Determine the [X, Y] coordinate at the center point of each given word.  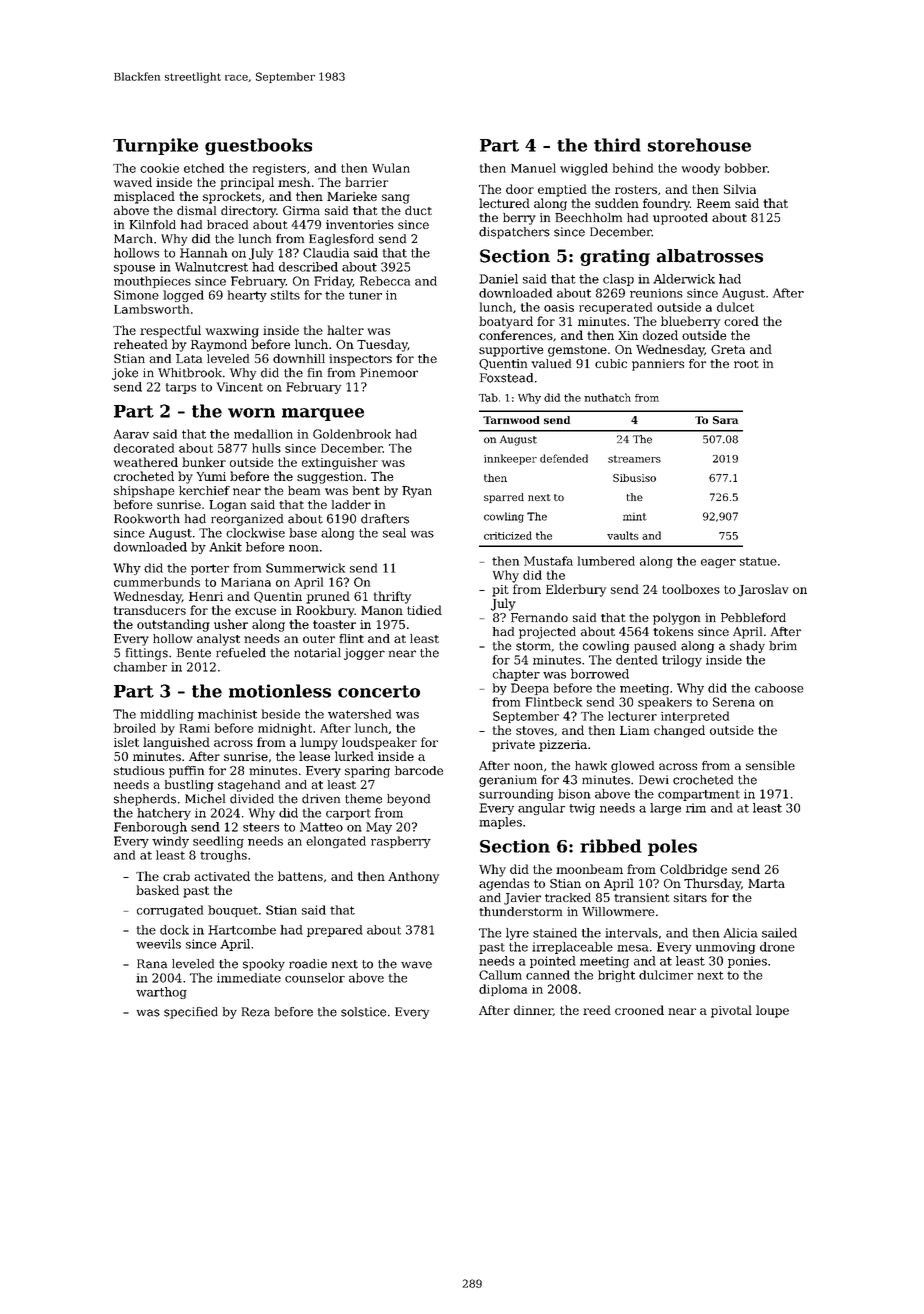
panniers [658, 365]
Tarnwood [511, 420]
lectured [504, 203]
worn [251, 413]
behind [633, 168]
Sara [725, 420]
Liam [635, 730]
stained [555, 933]
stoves [535, 730]
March [133, 239]
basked [157, 890]
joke [125, 374]
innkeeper [510, 459]
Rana [152, 964]
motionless [280, 691]
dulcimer [666, 975]
